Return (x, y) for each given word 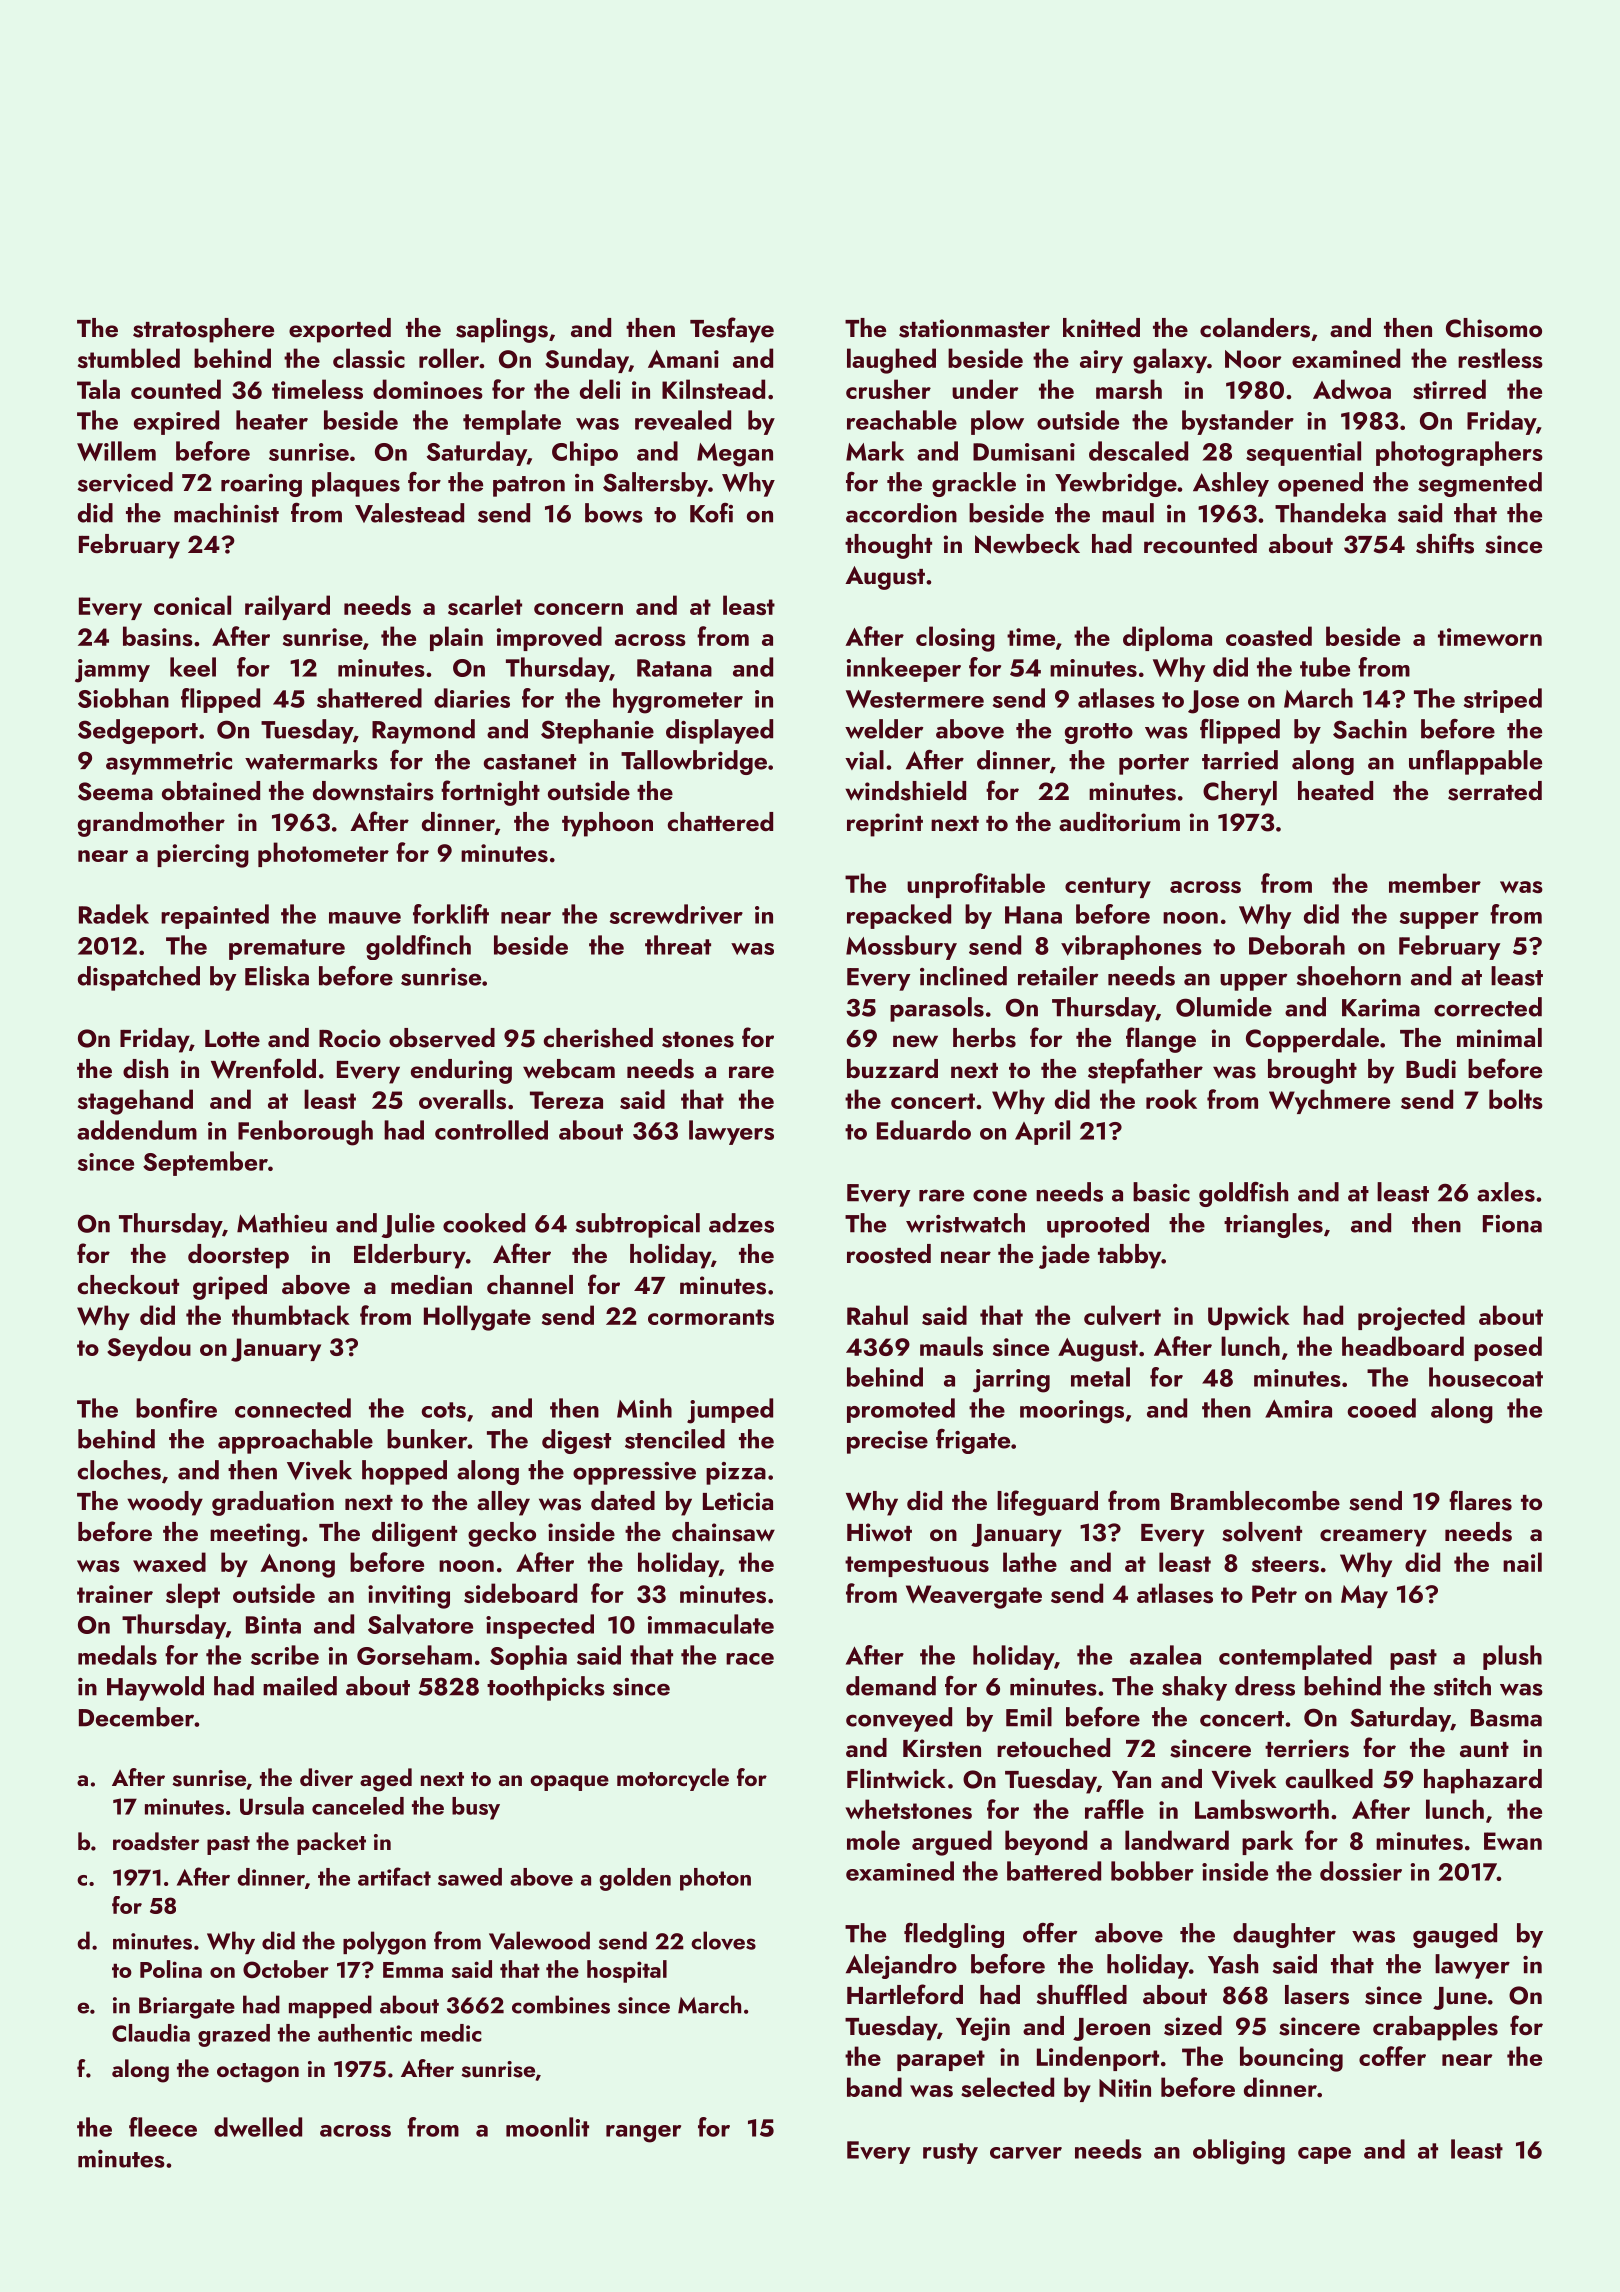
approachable (295, 1441)
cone (1000, 1195)
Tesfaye (732, 330)
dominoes (428, 389)
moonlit (547, 2127)
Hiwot (879, 1532)
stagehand (135, 1102)
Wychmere (1329, 1101)
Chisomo (1494, 328)
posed (1508, 1348)
